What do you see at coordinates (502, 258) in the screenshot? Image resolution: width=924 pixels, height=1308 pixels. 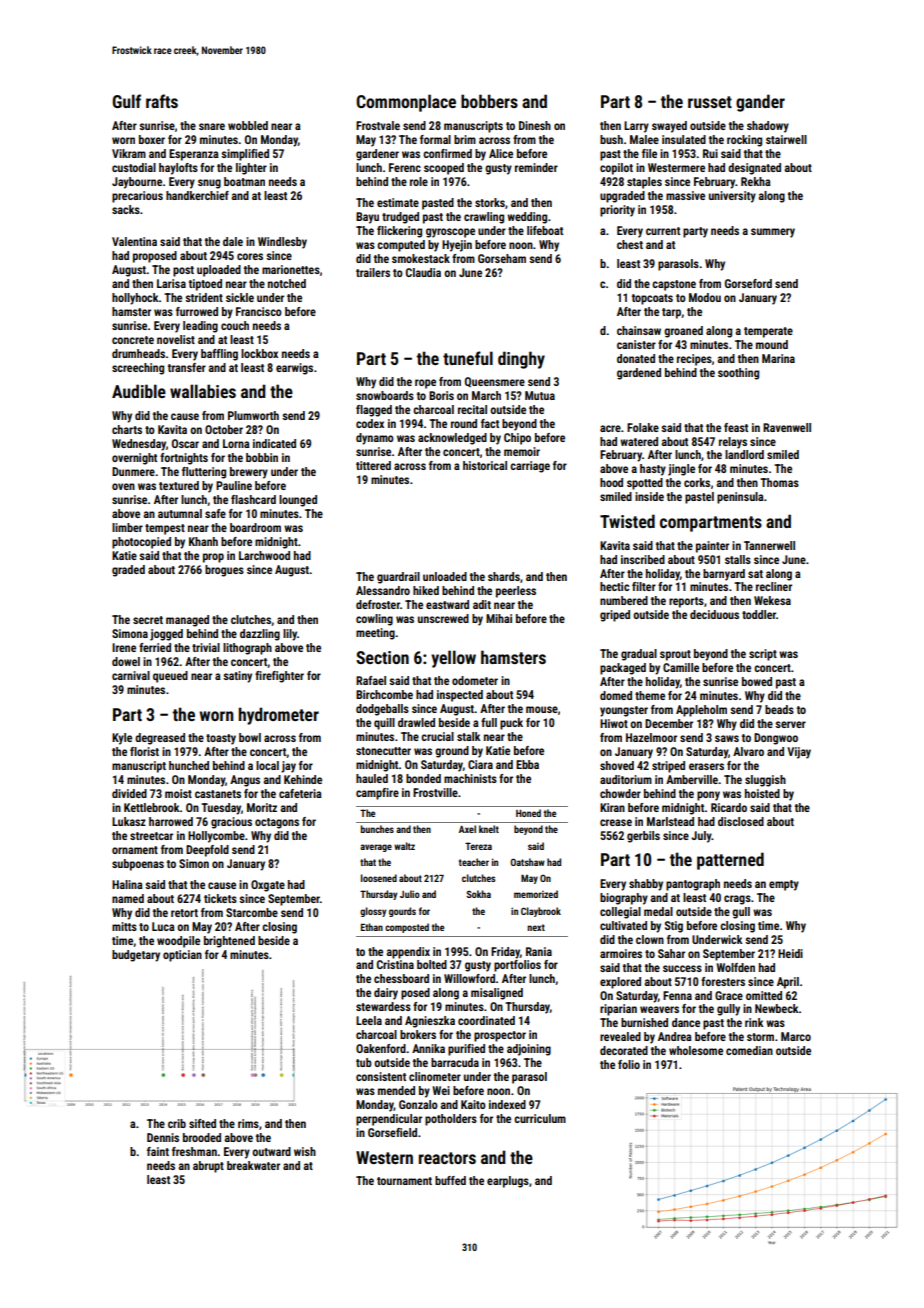 I see `Gorseham` at bounding box center [502, 258].
